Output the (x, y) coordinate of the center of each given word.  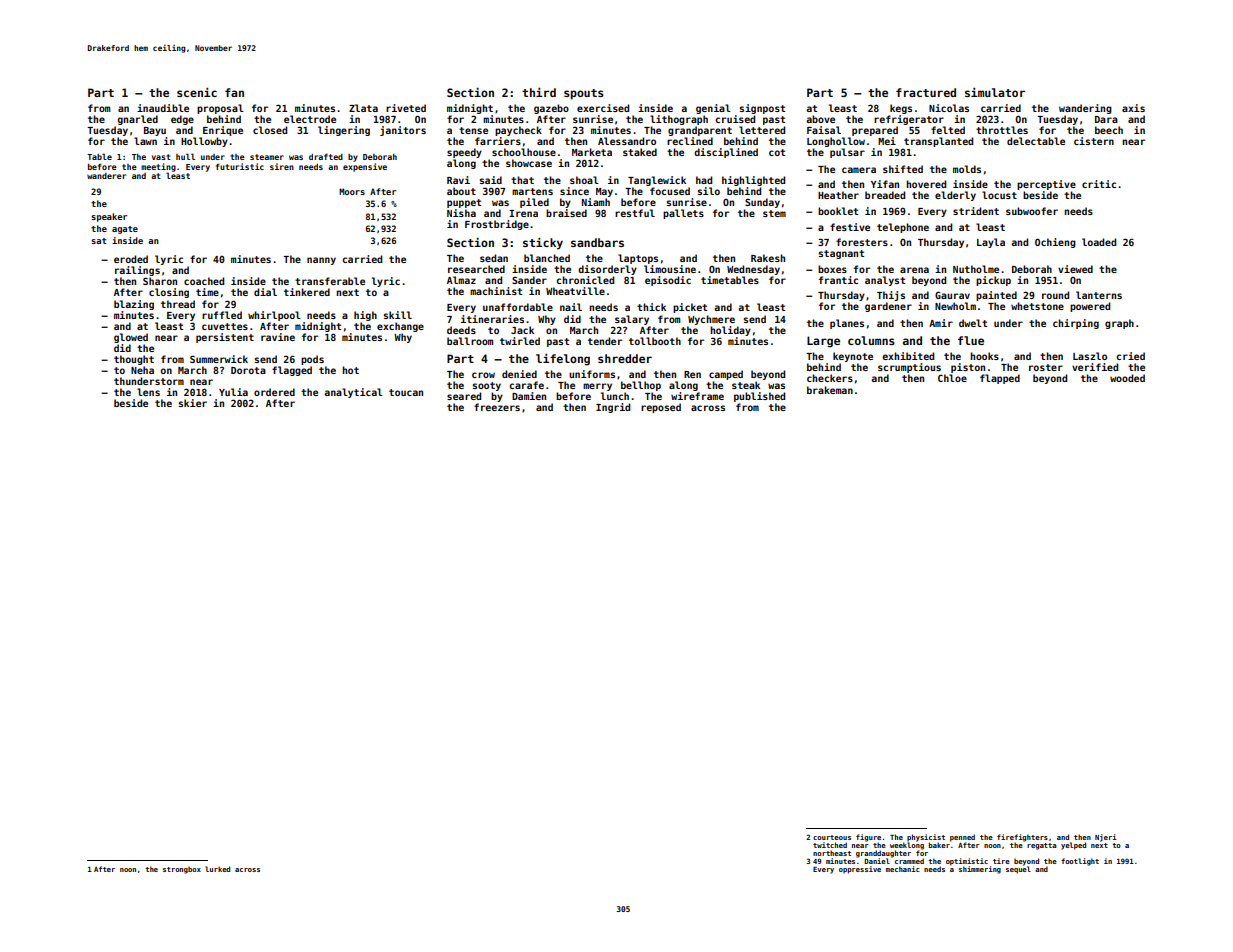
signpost (762, 109)
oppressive (860, 870)
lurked (217, 869)
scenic (197, 92)
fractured (926, 92)
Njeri (1106, 838)
